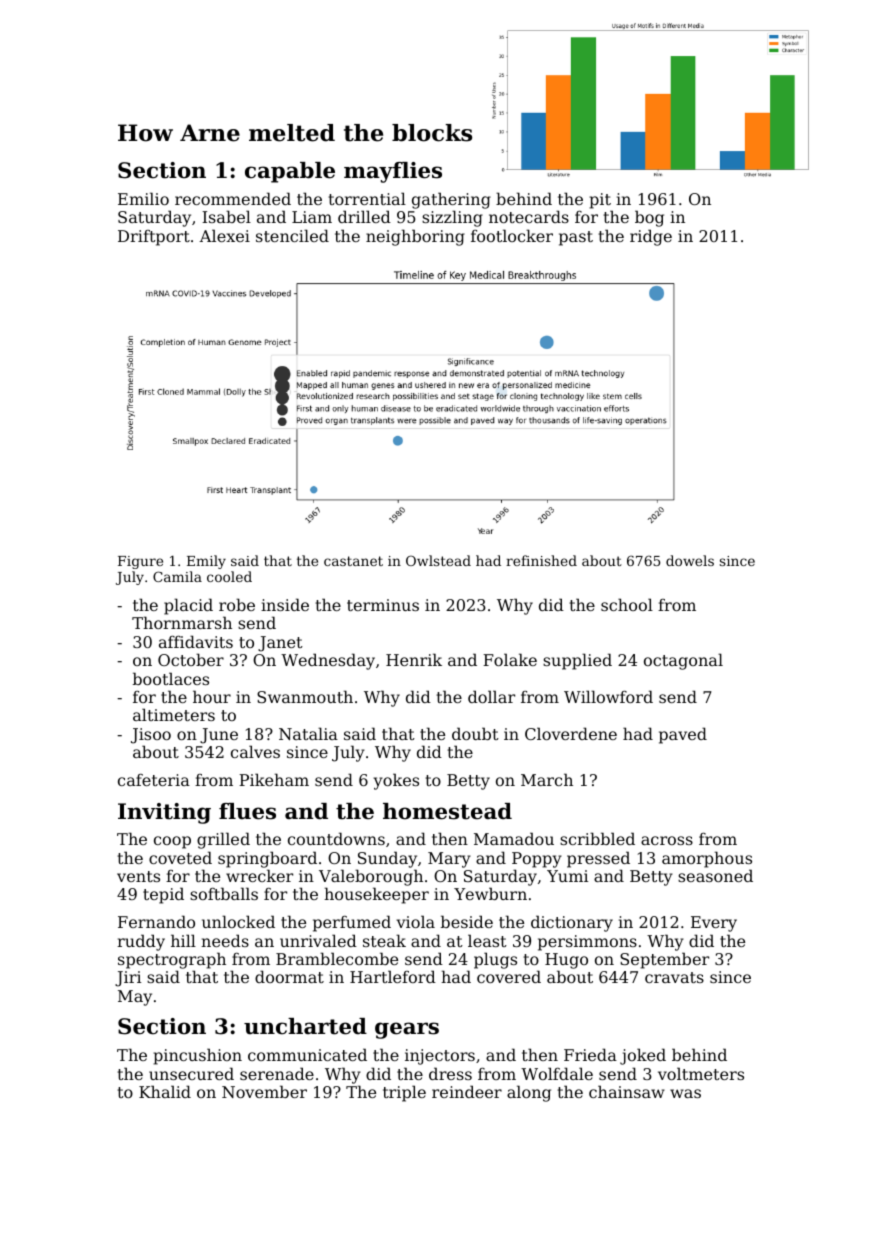 This screenshot has width=874, height=1240. Describe the element at coordinates (651, 237) in the screenshot. I see `ridge` at that location.
